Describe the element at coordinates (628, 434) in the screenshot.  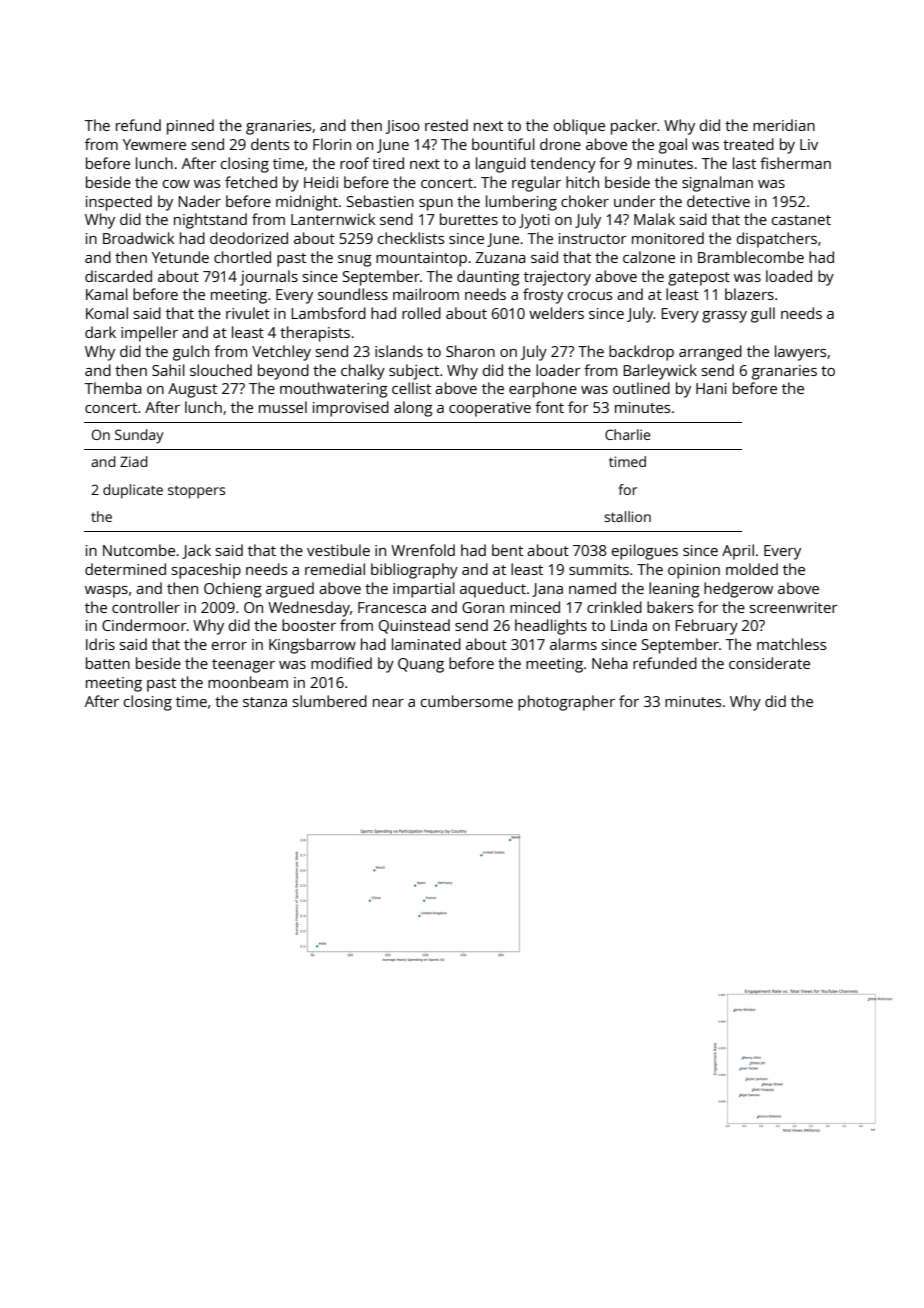
I see `Charlie` at that location.
